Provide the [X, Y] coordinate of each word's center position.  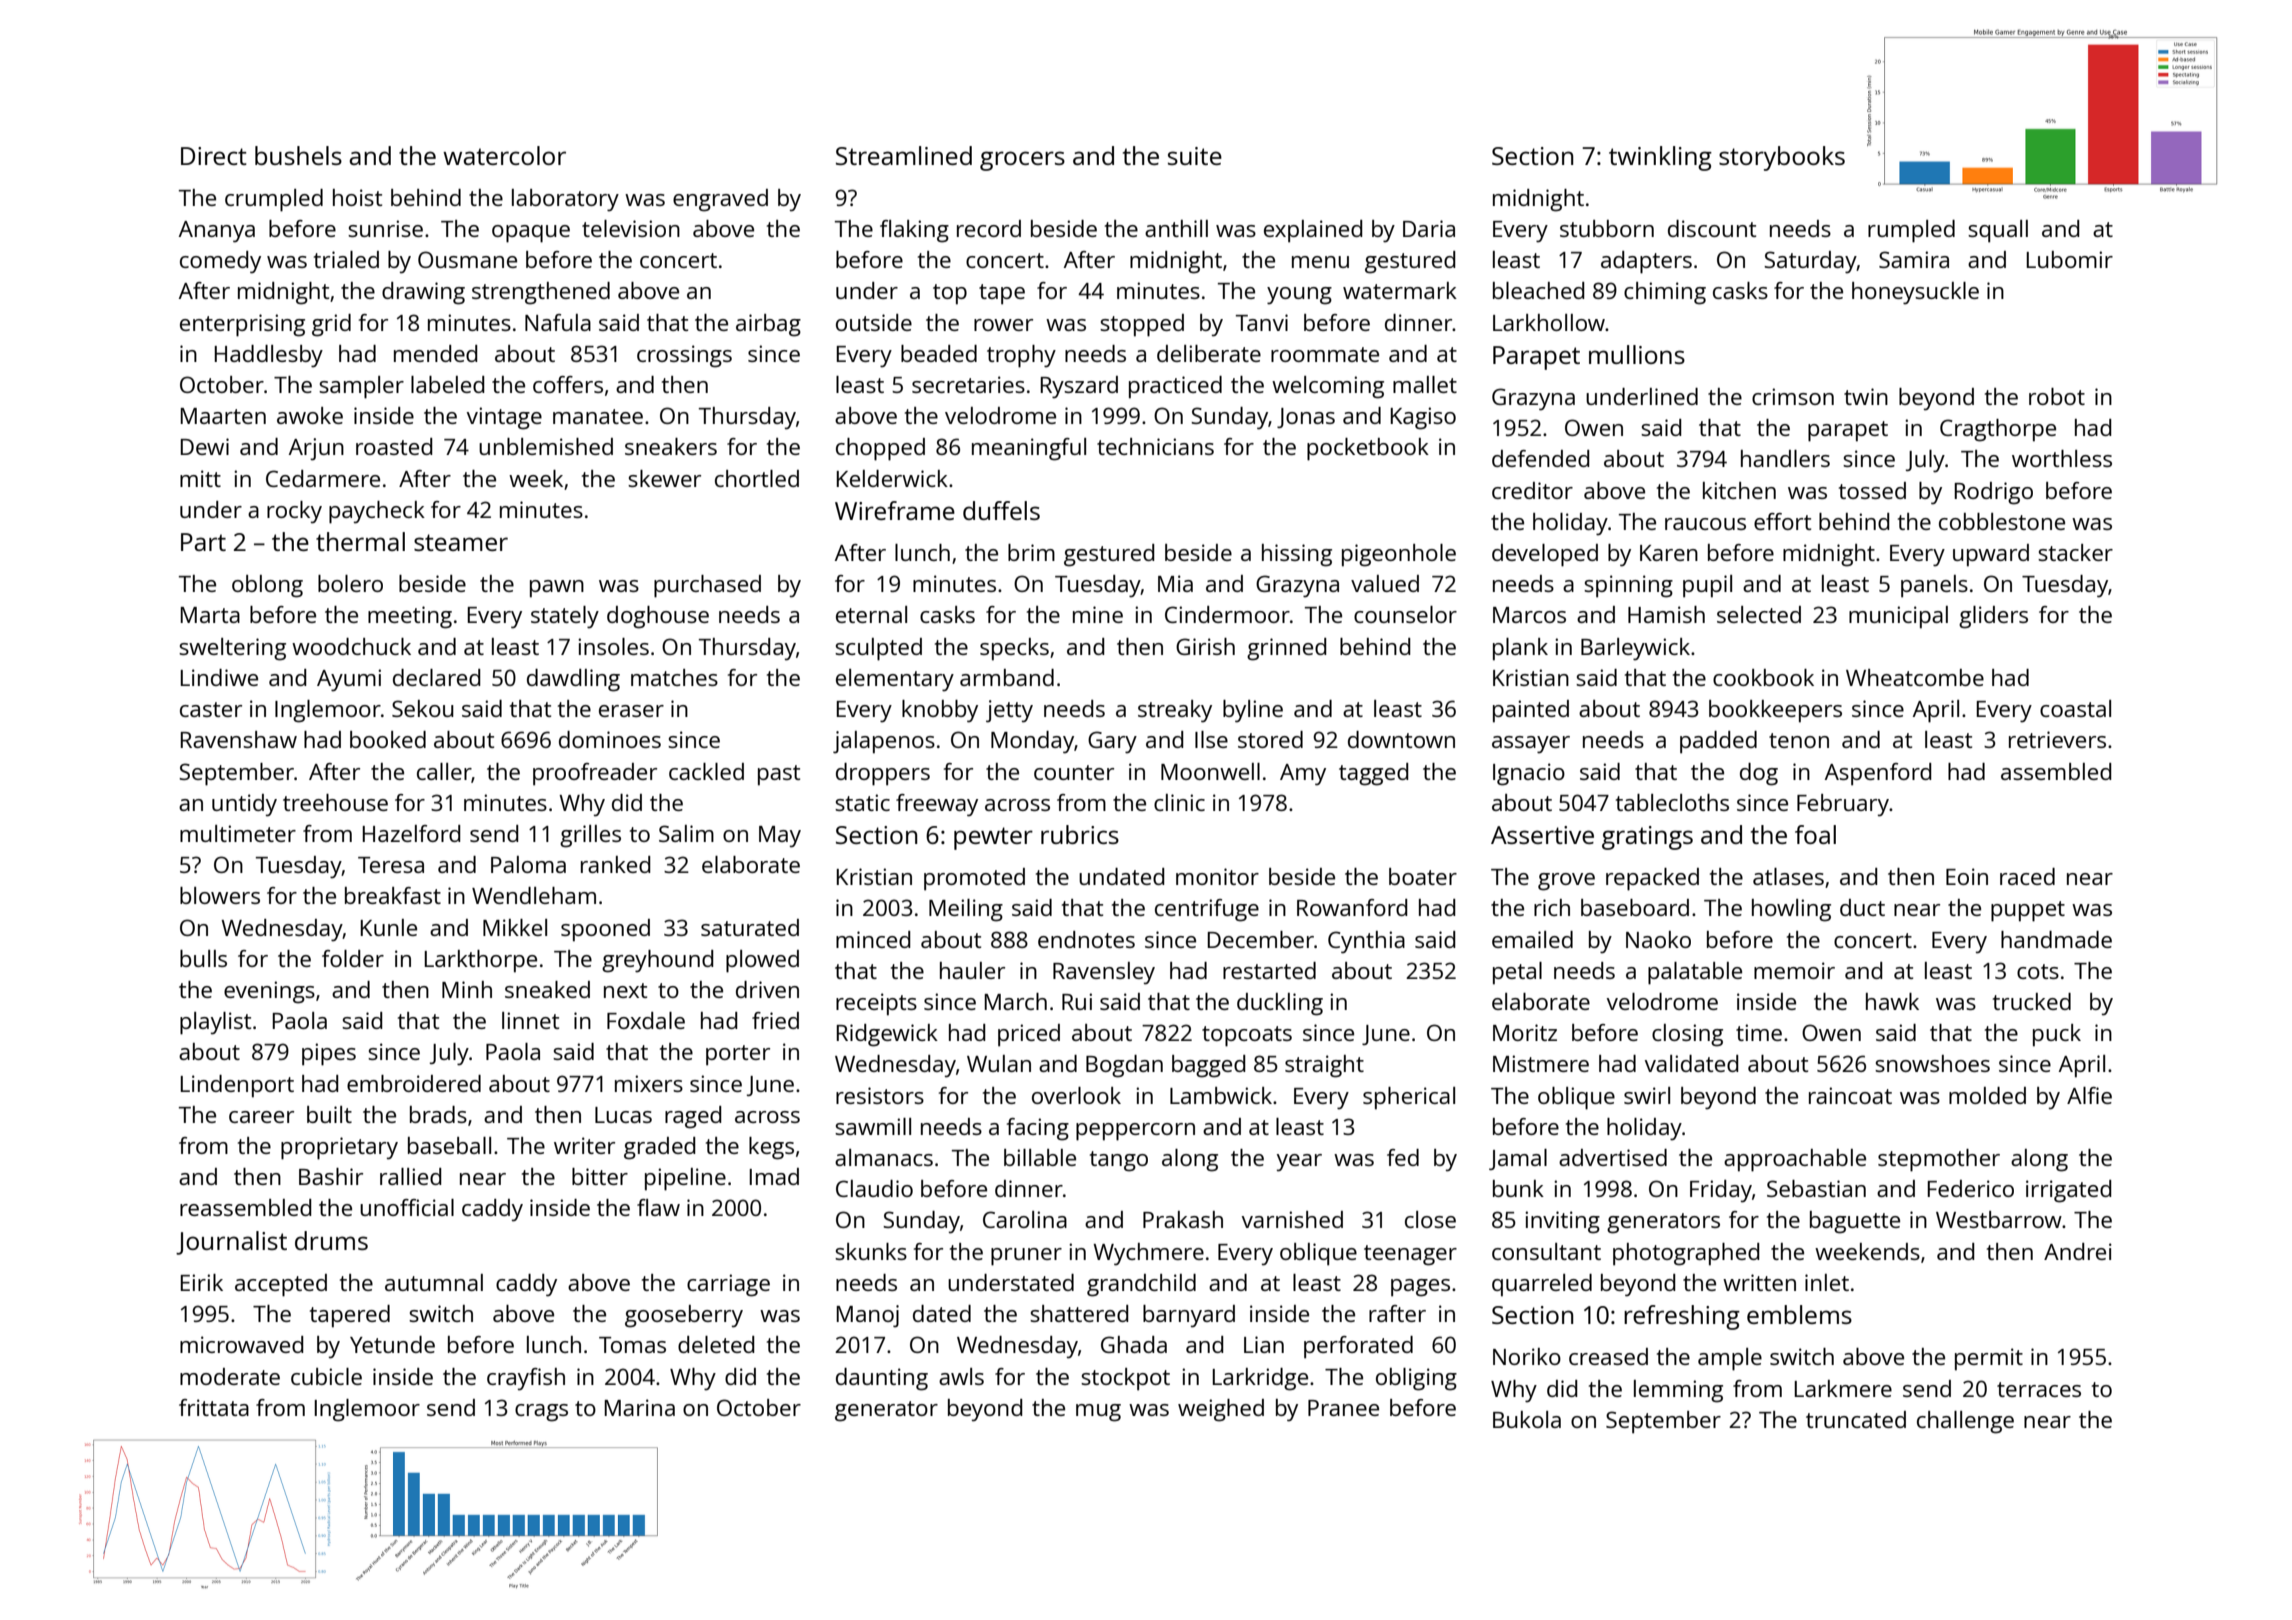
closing [1687, 1035]
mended [435, 353]
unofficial [407, 1207]
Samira [1914, 259]
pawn [557, 589]
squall [1998, 231]
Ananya [217, 232]
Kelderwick [892, 478]
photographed [1686, 1254]
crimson [1793, 396]
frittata [214, 1407]
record [989, 228]
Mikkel [515, 927]
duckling [1280, 1004]
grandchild [1141, 1285]
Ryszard [1079, 387]
